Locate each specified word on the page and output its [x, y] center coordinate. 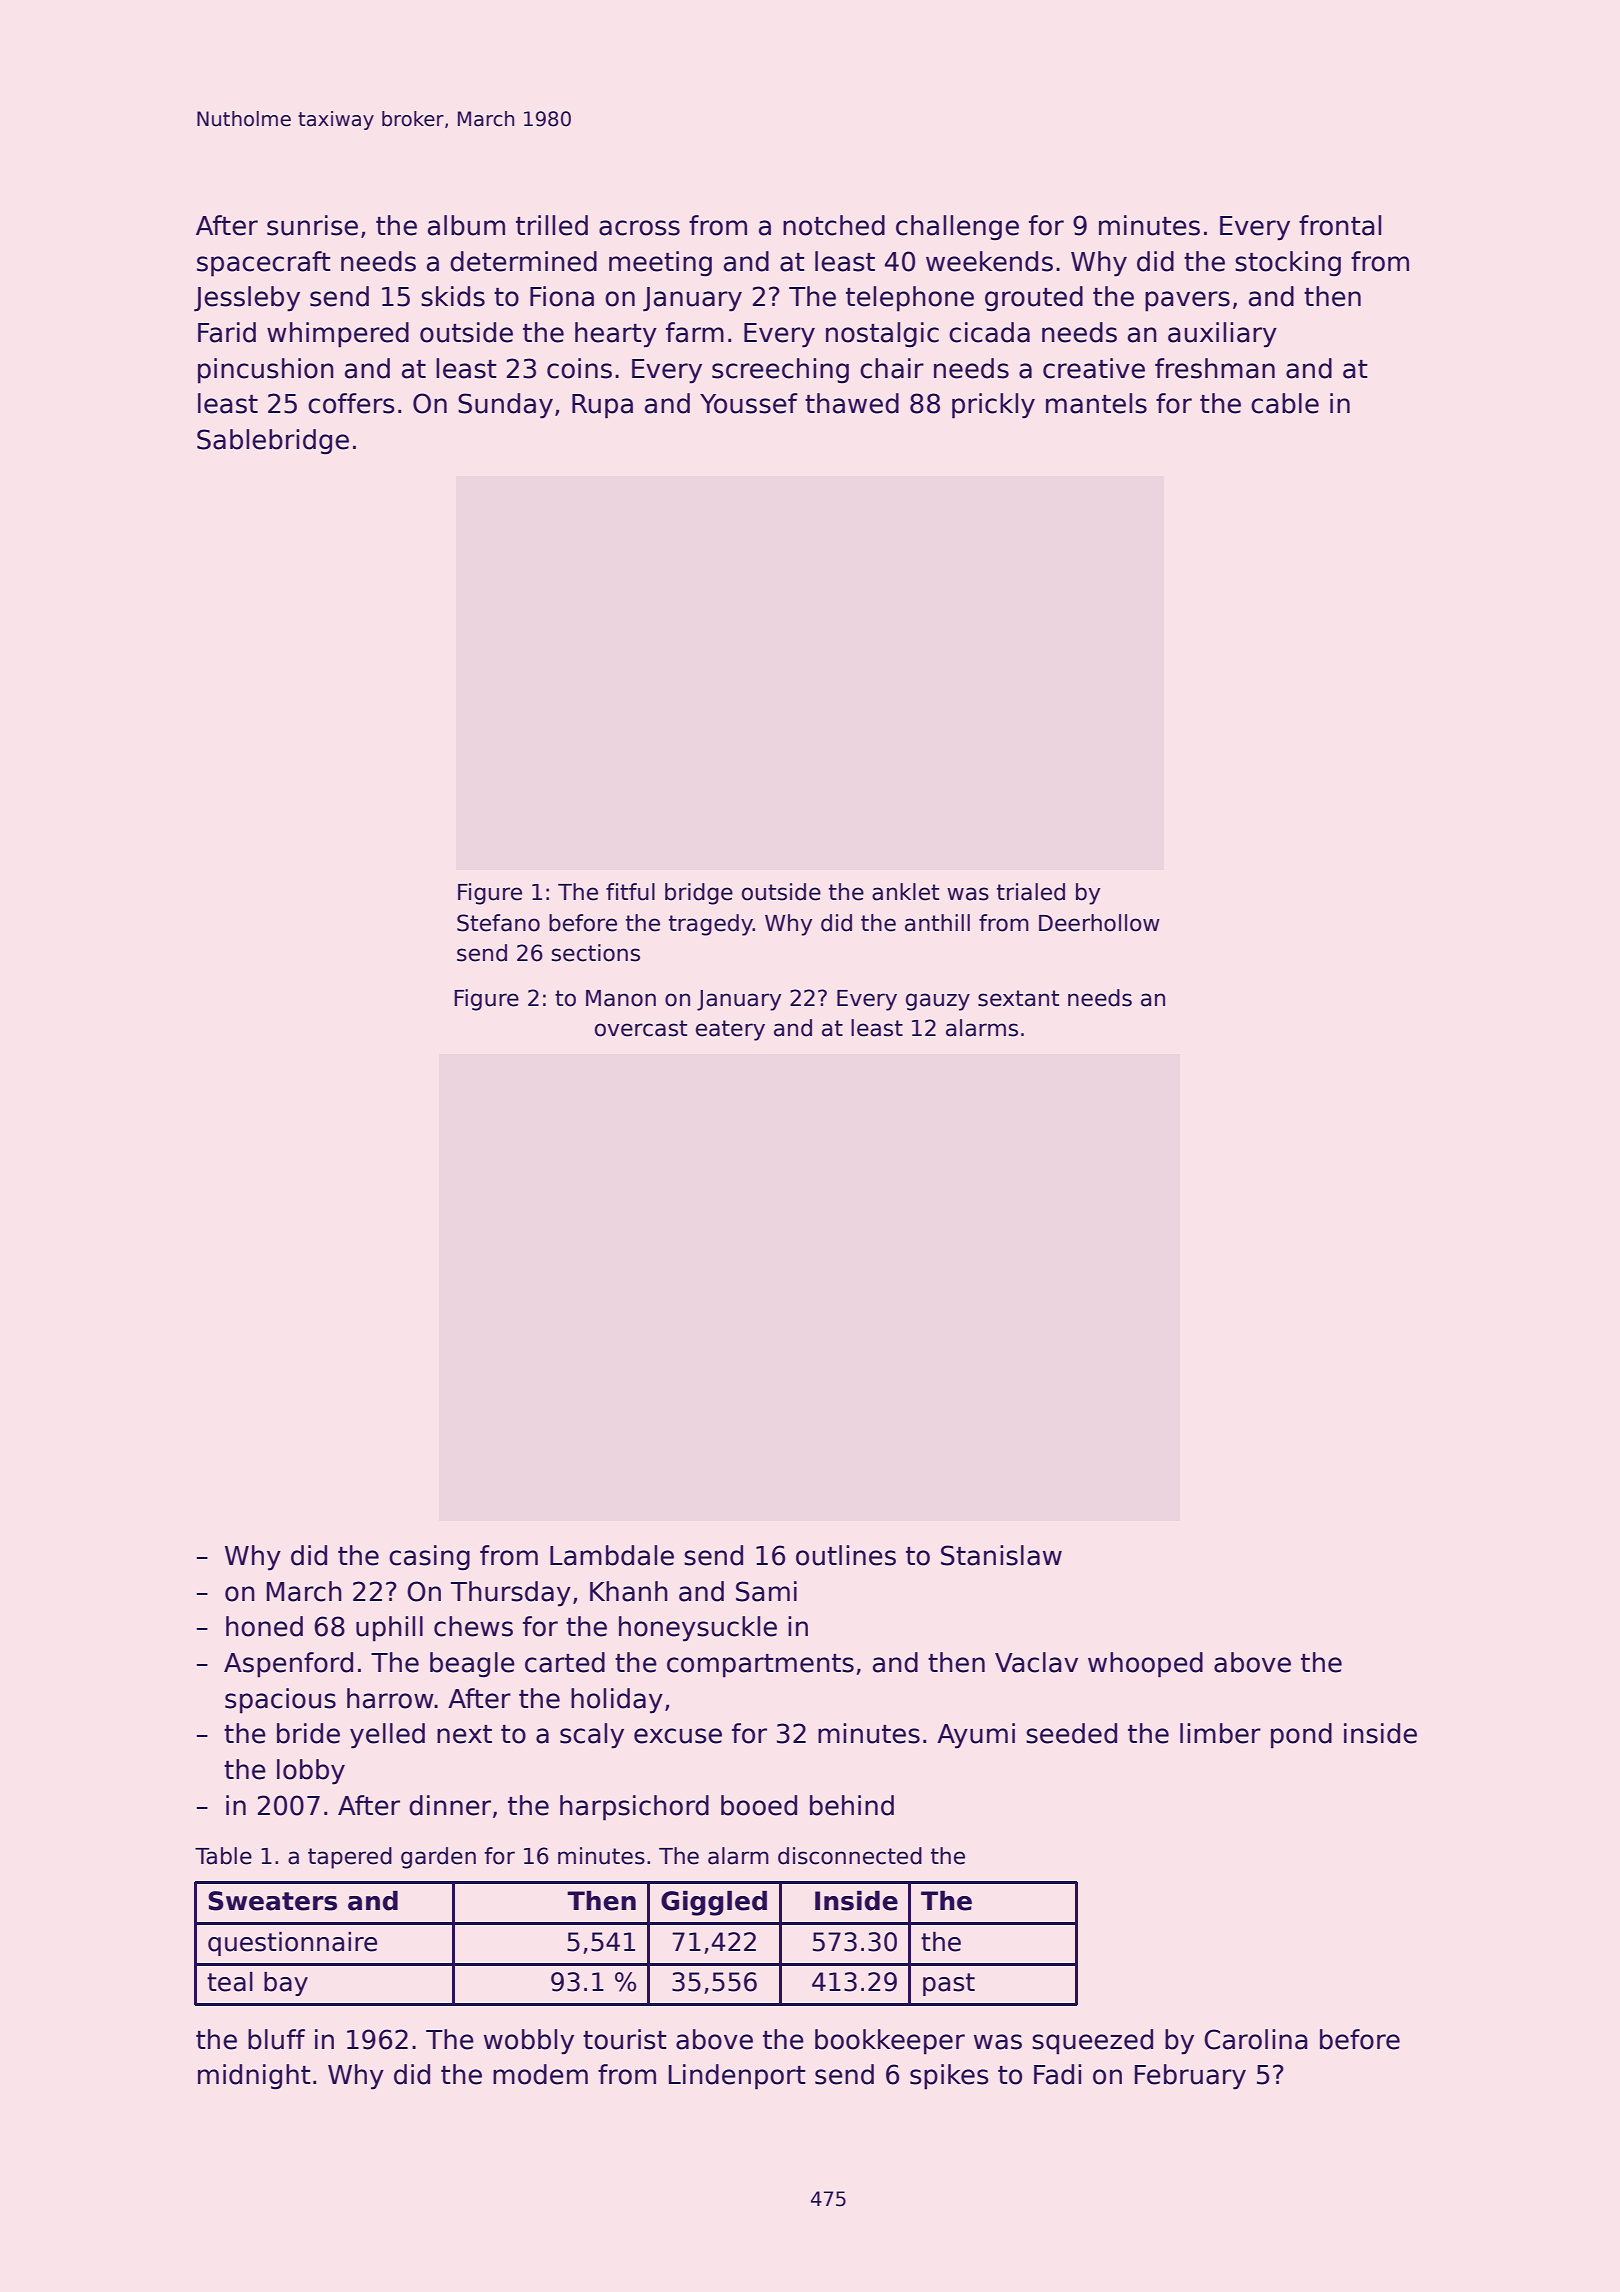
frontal [1340, 225]
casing [429, 1558]
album [466, 225]
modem [540, 2074]
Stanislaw [1001, 1555]
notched [834, 225]
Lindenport [737, 2077]
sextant [1018, 998]
